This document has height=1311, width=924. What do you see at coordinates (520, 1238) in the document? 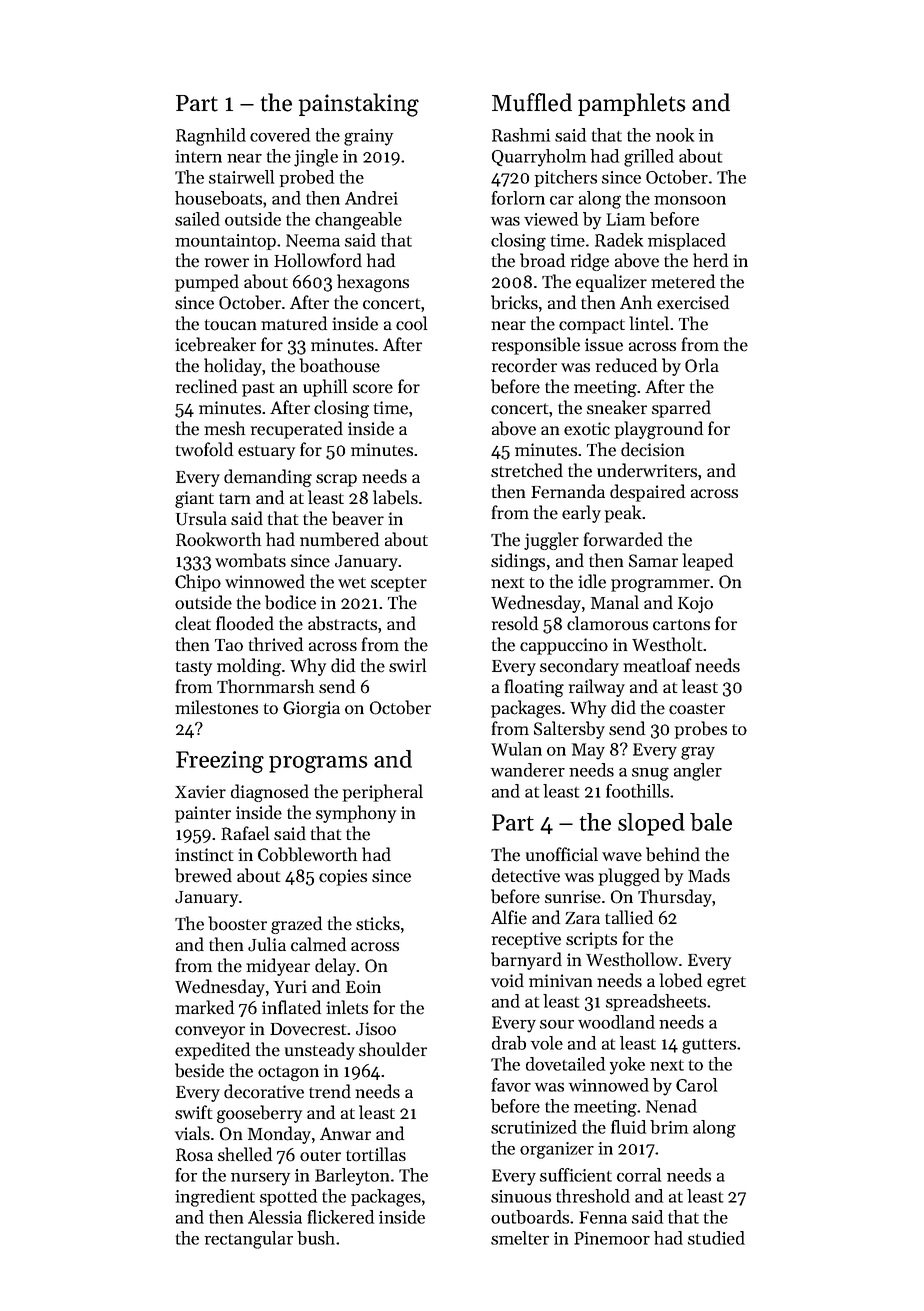
I see `smelter` at bounding box center [520, 1238].
